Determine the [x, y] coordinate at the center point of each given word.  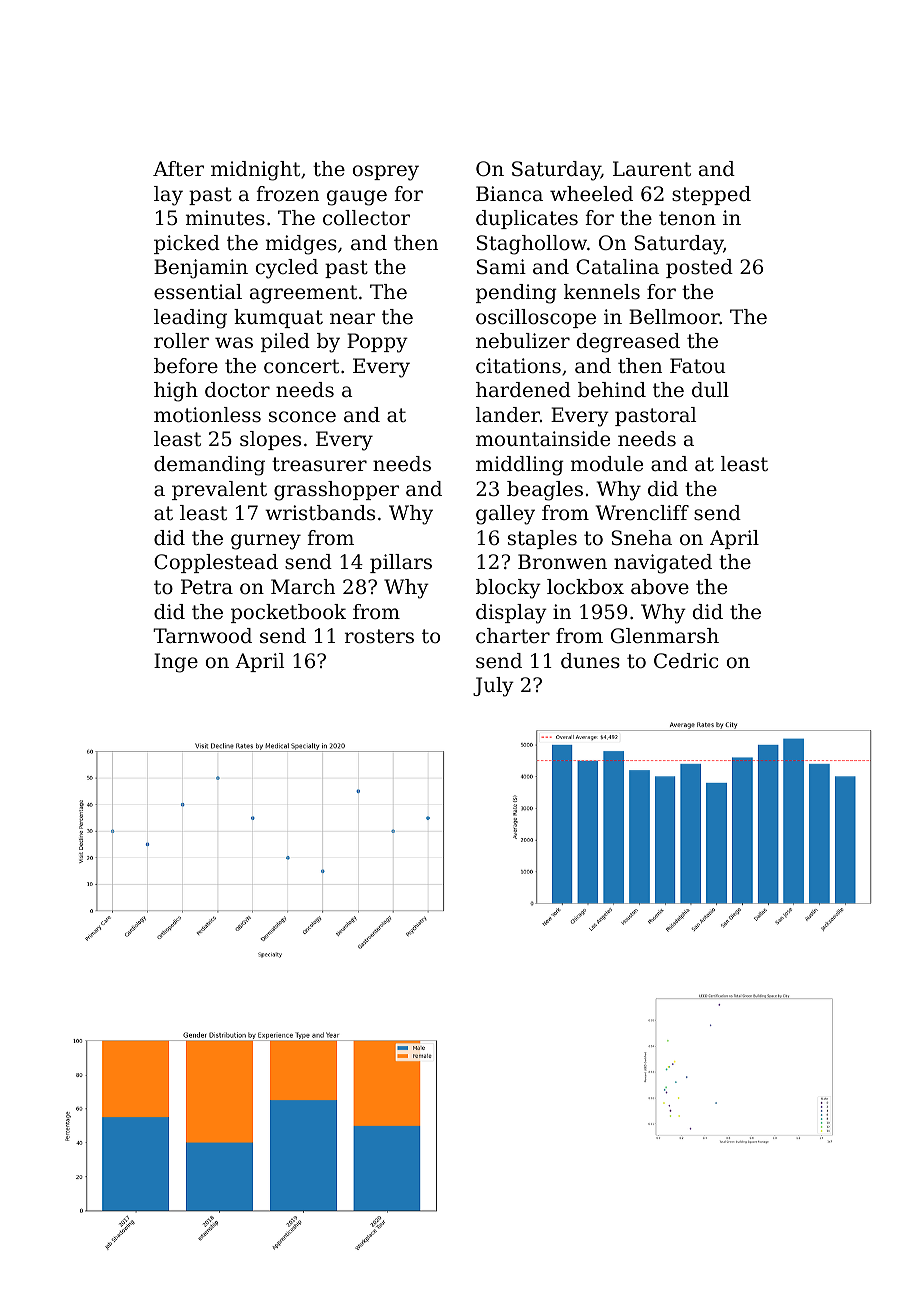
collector [366, 218]
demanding [209, 466]
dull [710, 390]
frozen [287, 193]
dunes [590, 661]
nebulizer [523, 340]
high [176, 392]
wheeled [591, 194]
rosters [379, 636]
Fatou [698, 366]
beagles [545, 491]
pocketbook [288, 613]
